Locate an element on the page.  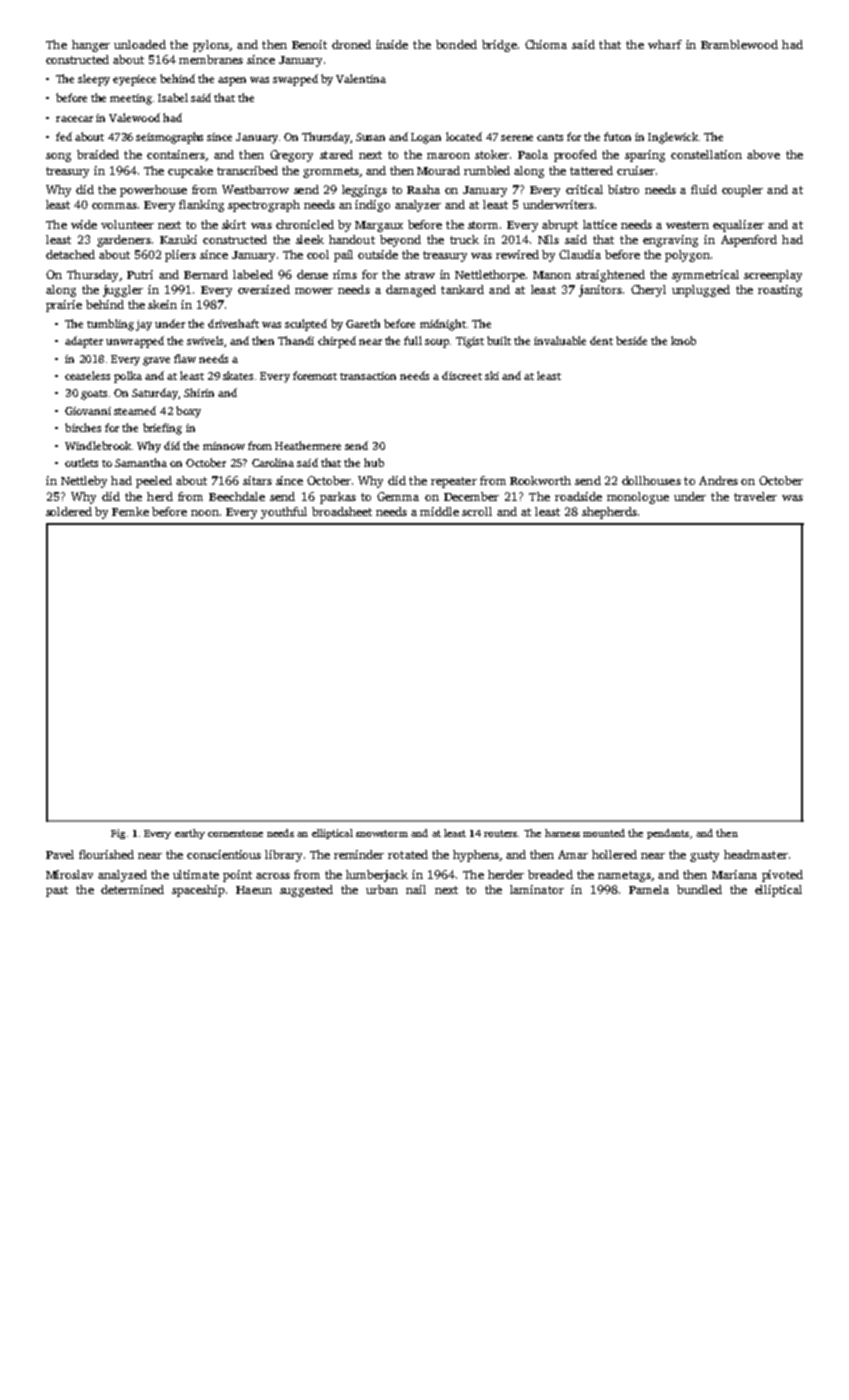
western is located at coordinates (687, 225).
